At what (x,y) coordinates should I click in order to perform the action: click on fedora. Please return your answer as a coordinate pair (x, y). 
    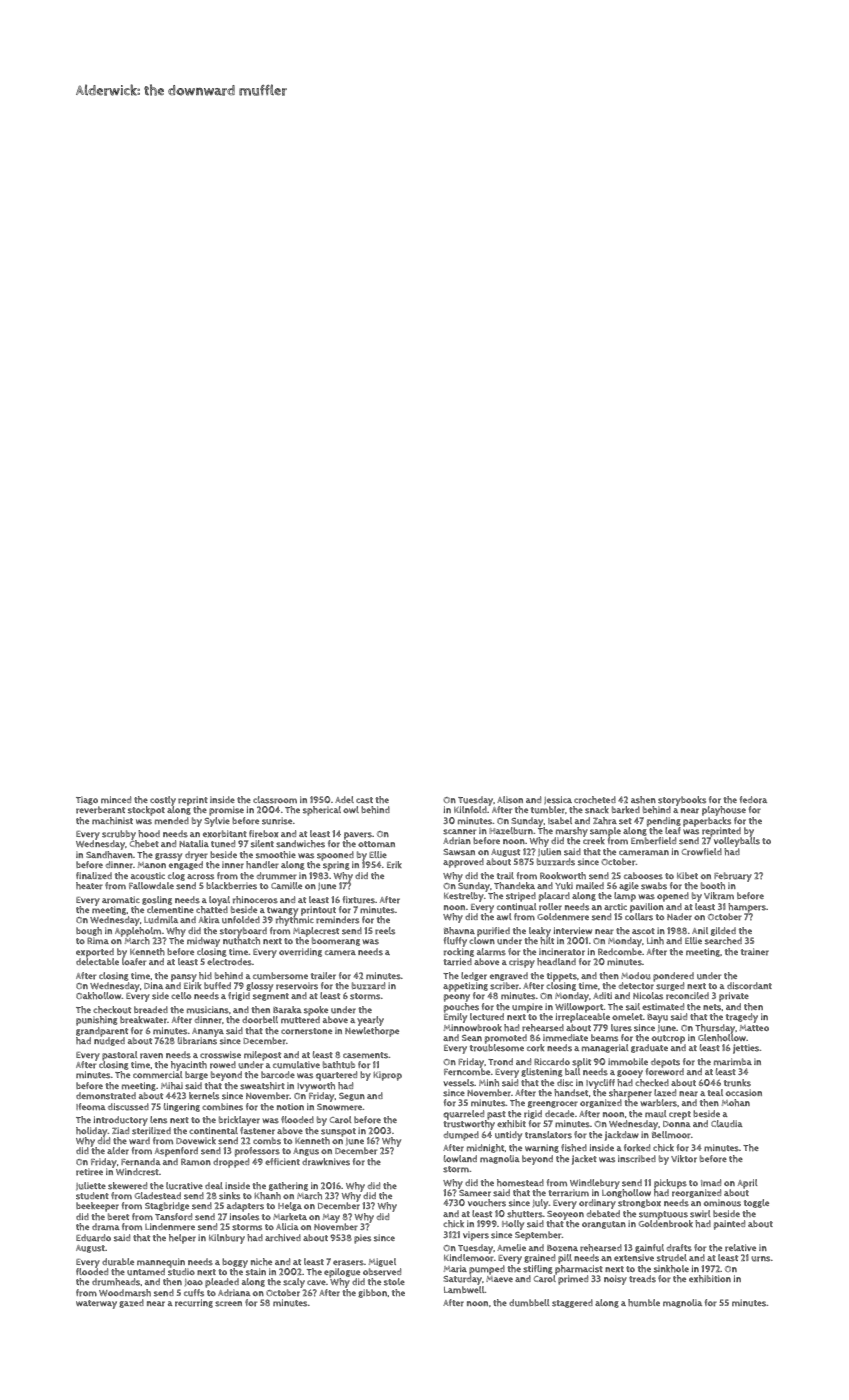
    Looking at the image, I should click on (753, 800).
